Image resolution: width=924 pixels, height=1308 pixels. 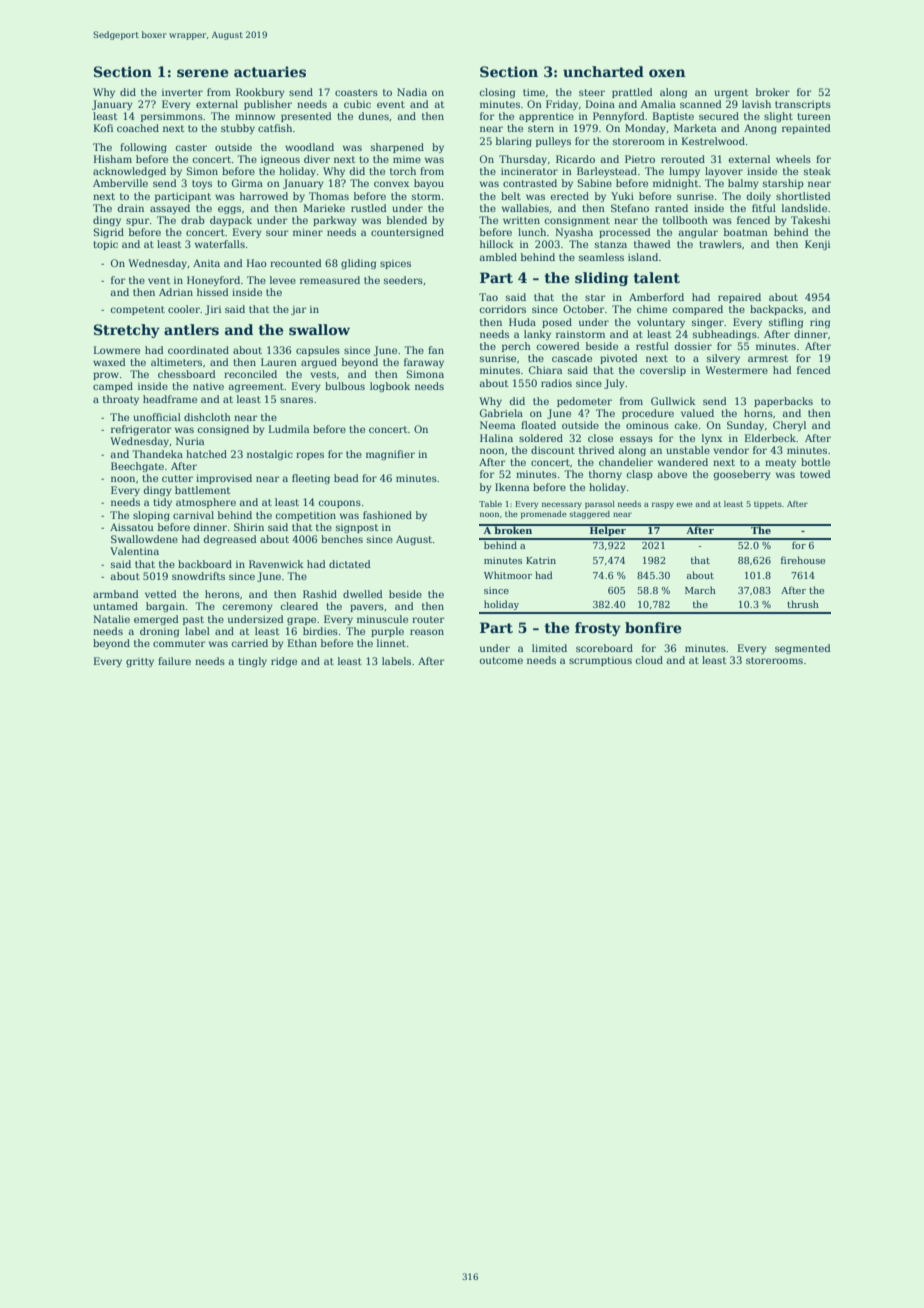 I want to click on past, so click(x=193, y=620).
